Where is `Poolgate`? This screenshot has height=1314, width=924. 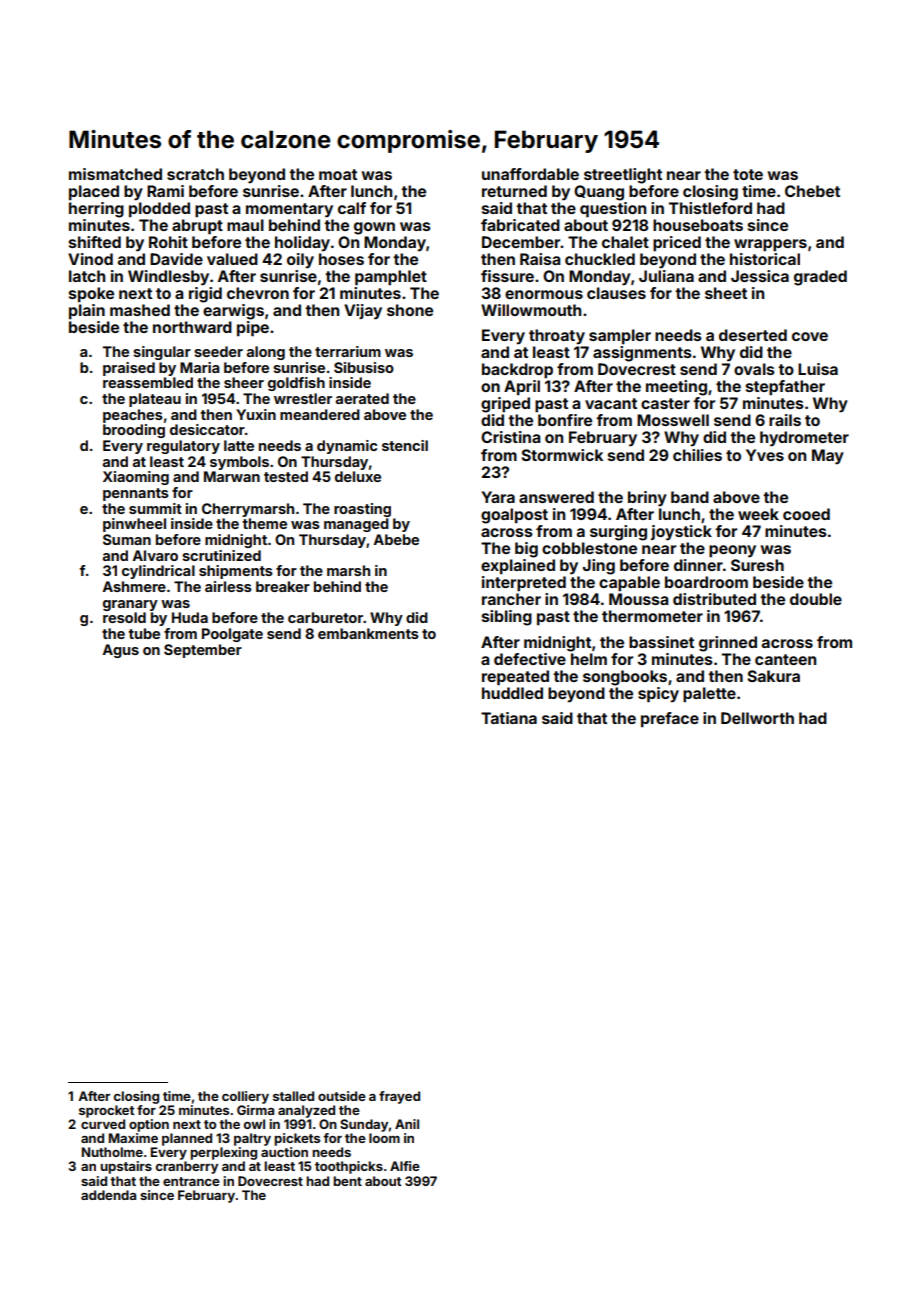
Poolgate is located at coordinates (232, 635).
